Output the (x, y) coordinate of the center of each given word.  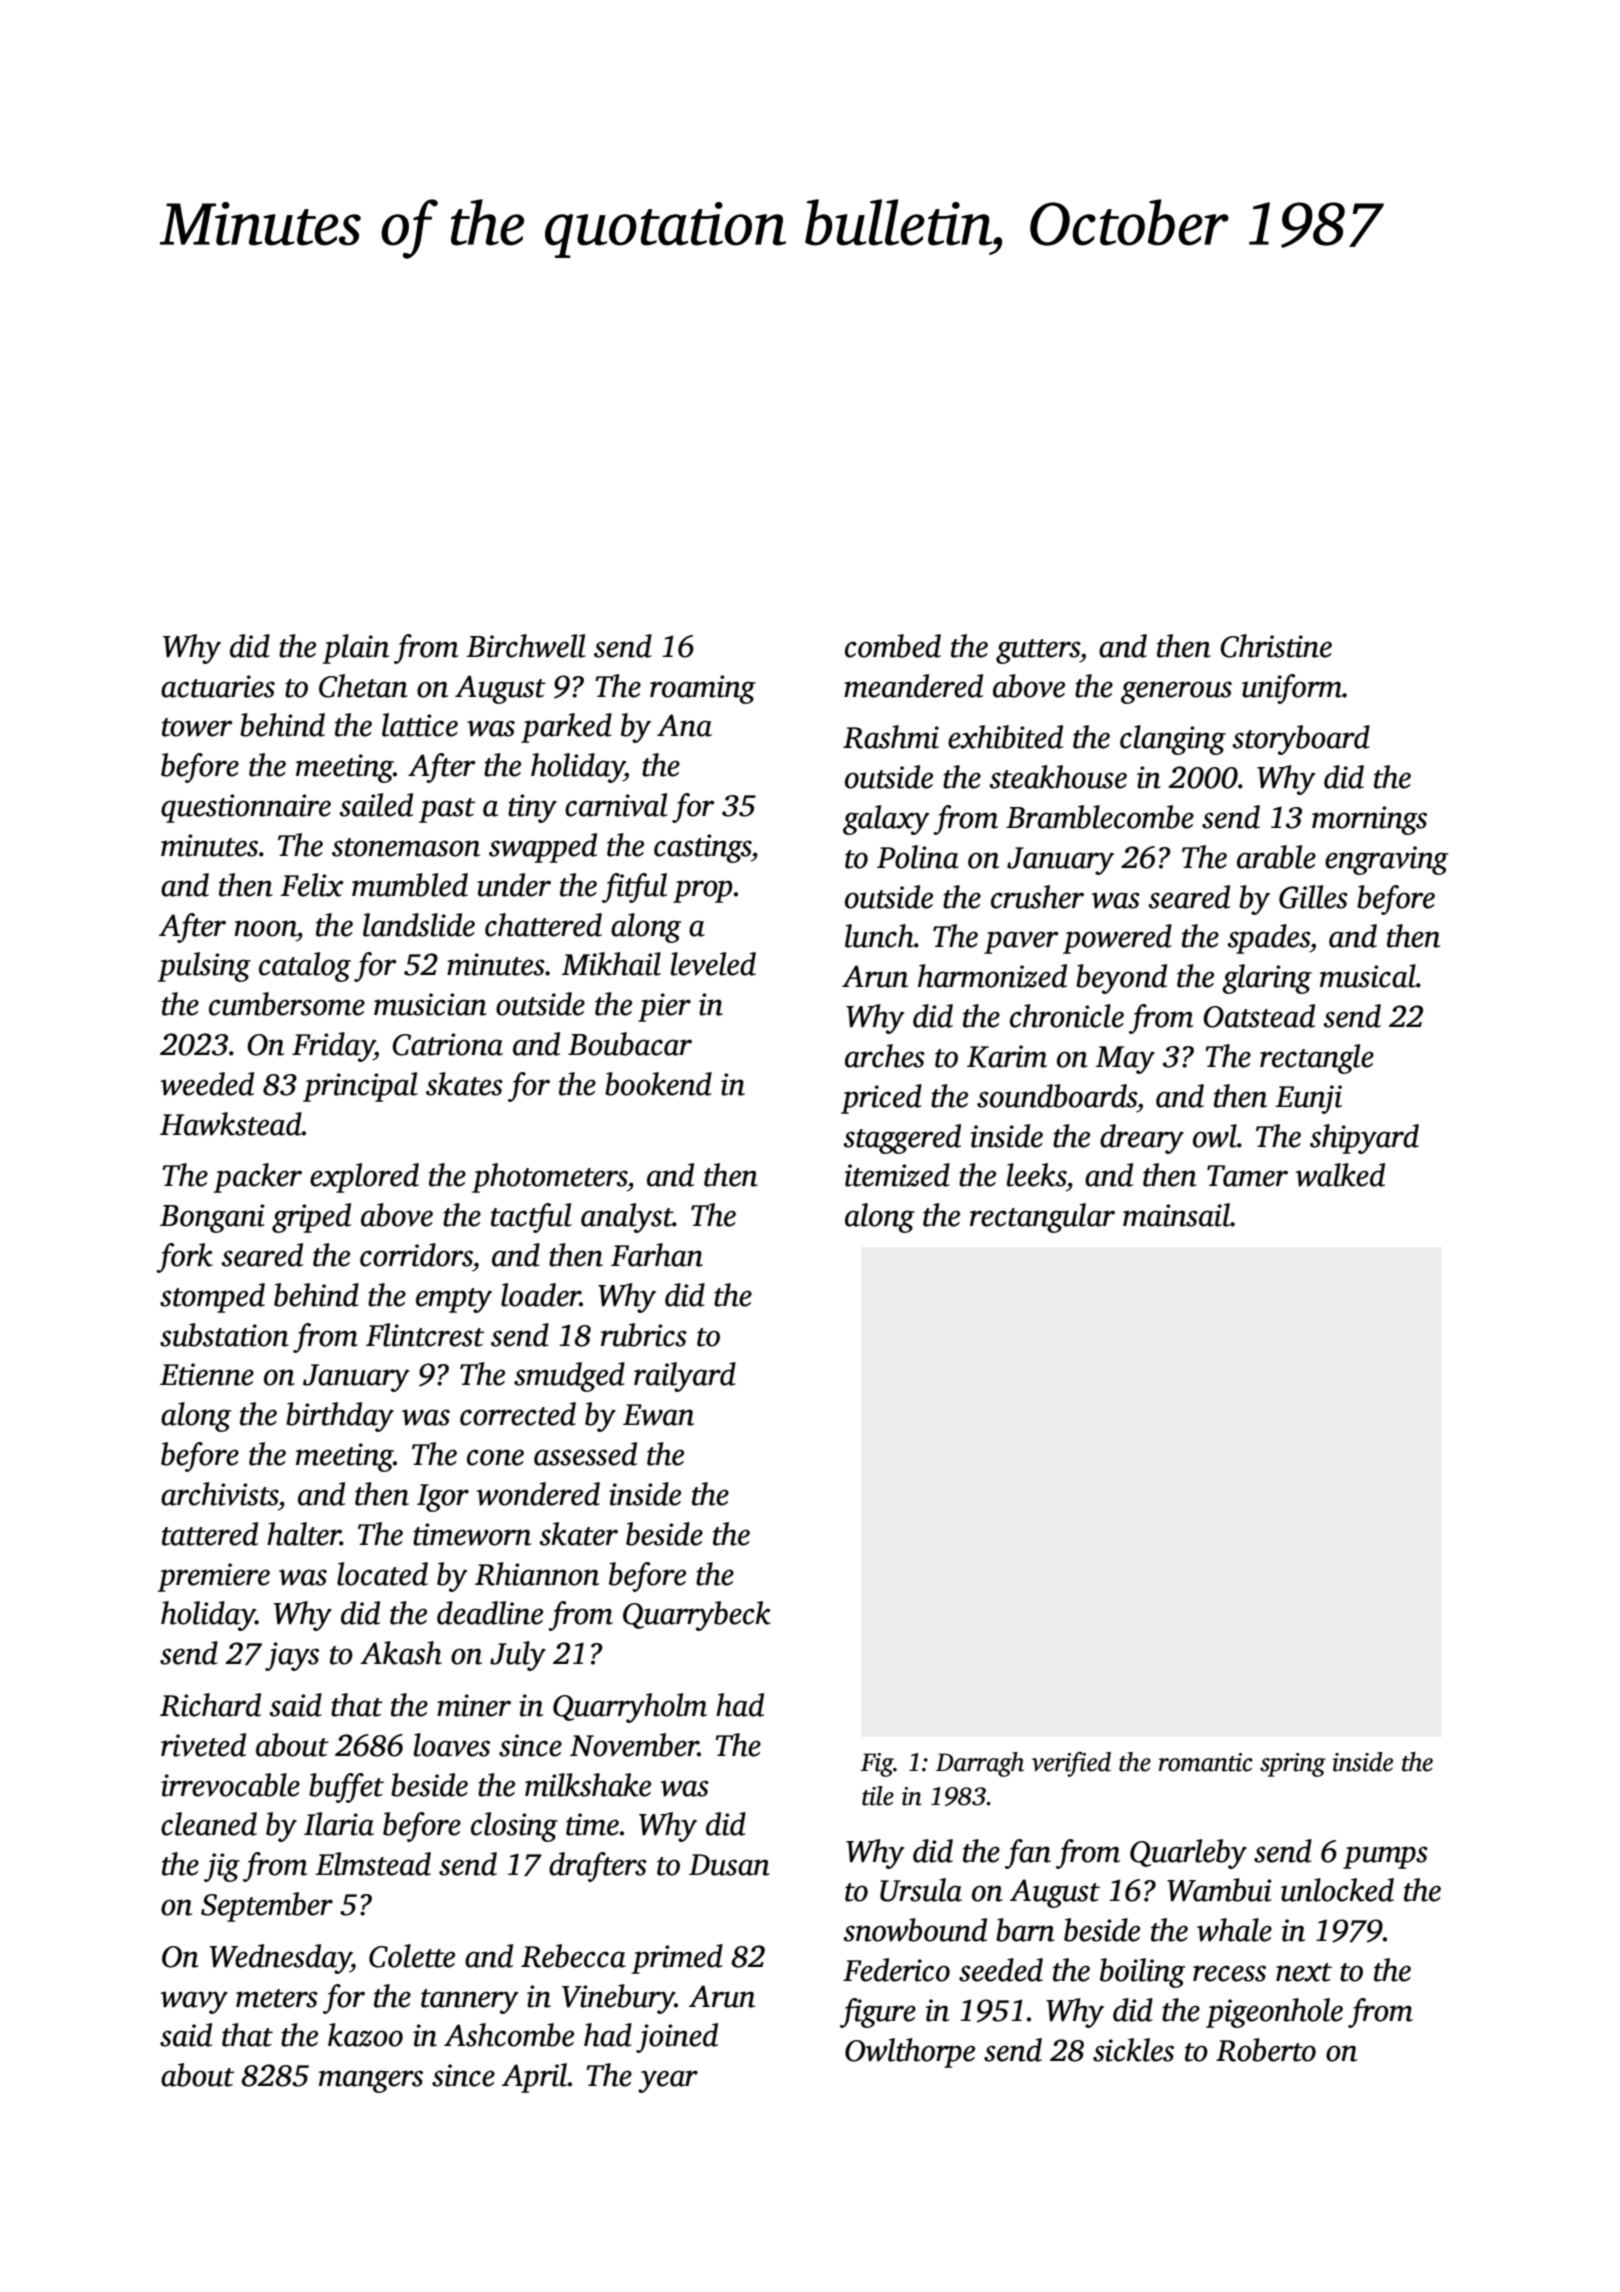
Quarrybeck (697, 1616)
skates (464, 1084)
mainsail (1176, 1215)
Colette (412, 1956)
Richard (210, 1705)
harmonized (992, 976)
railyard (685, 1377)
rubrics (644, 1335)
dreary (1142, 1139)
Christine (1276, 646)
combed (893, 646)
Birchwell (526, 646)
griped (311, 1218)
